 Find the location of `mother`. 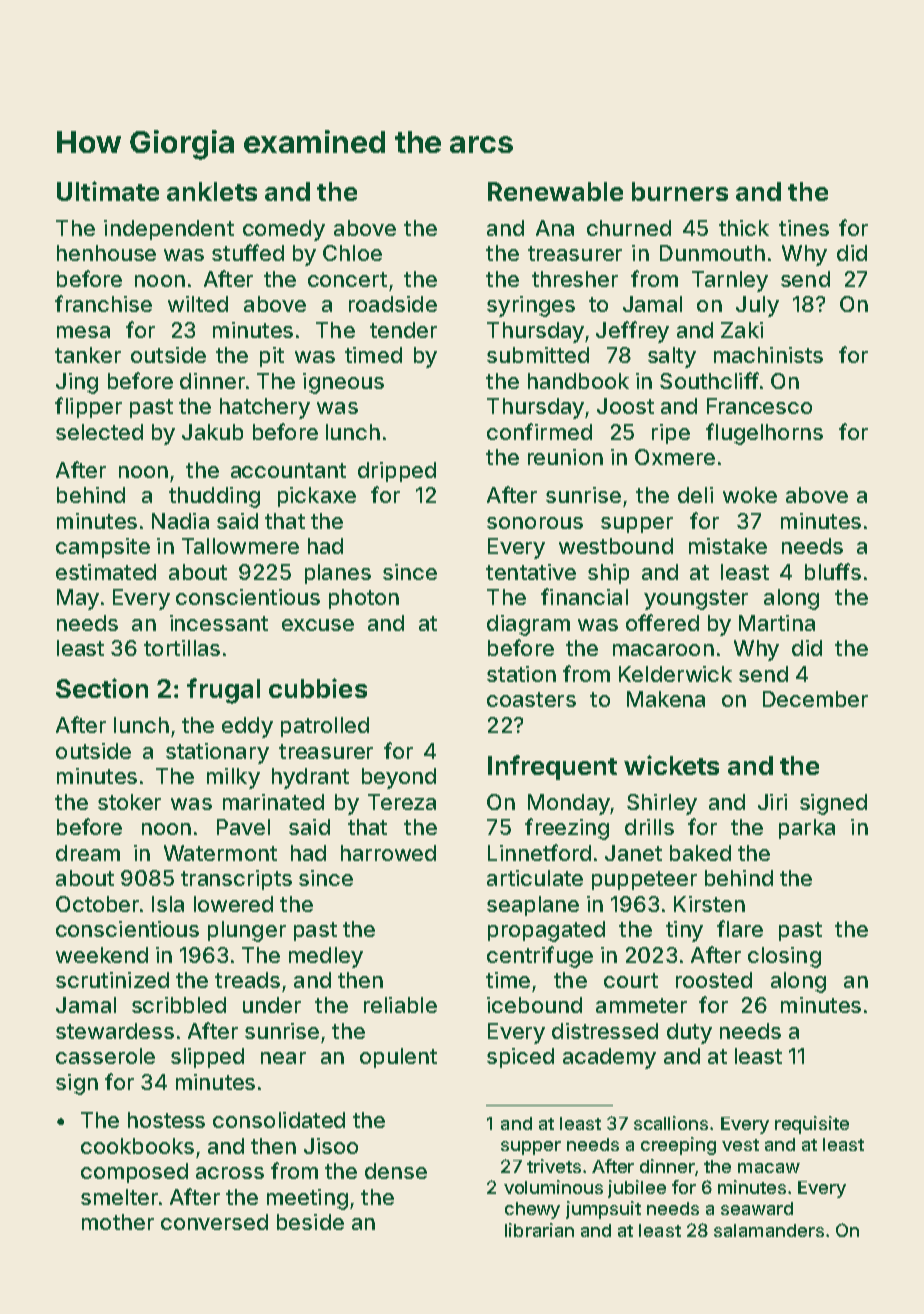

mother is located at coordinates (118, 1222).
